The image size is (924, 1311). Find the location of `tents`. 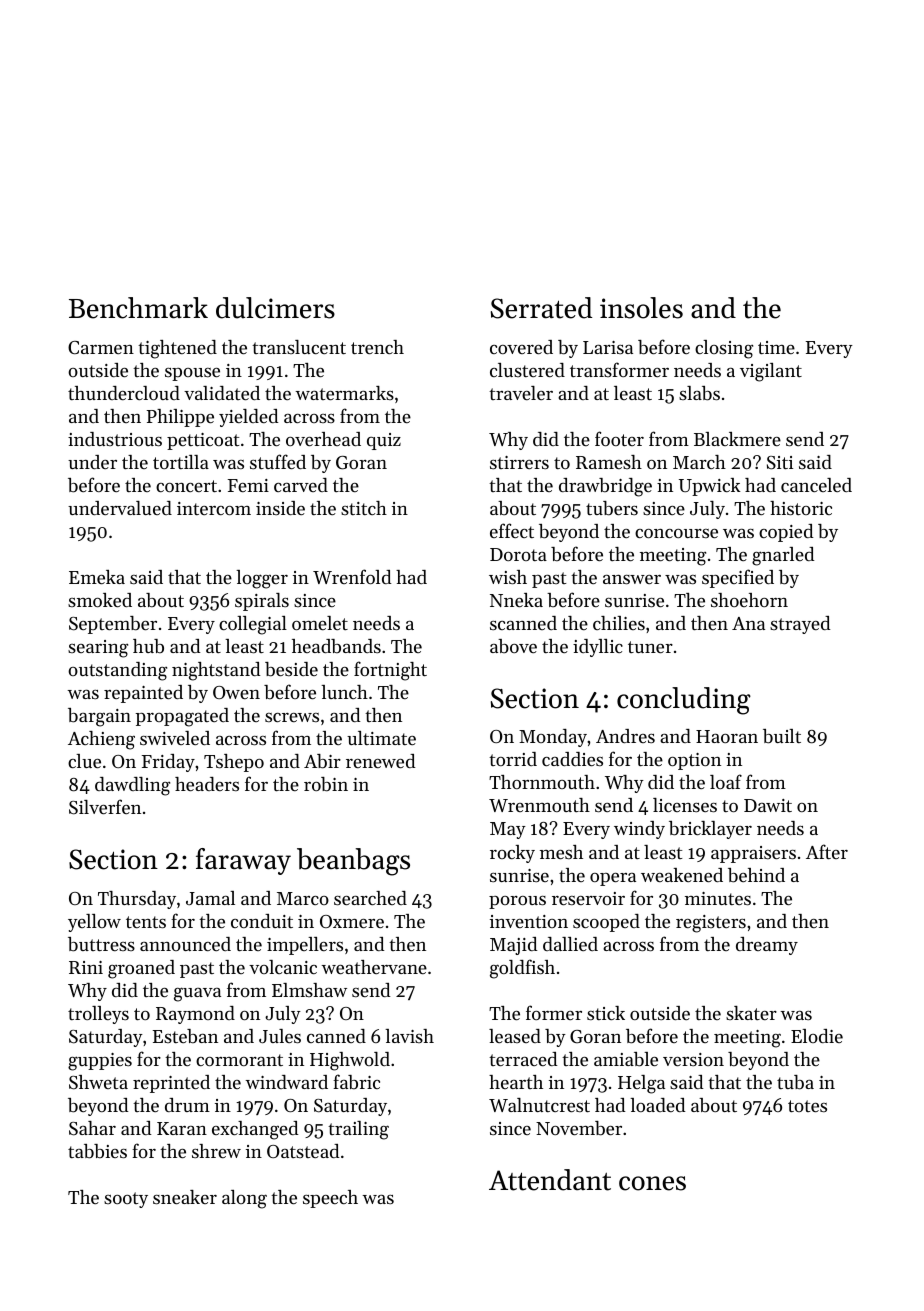

tents is located at coordinates (146, 922).
